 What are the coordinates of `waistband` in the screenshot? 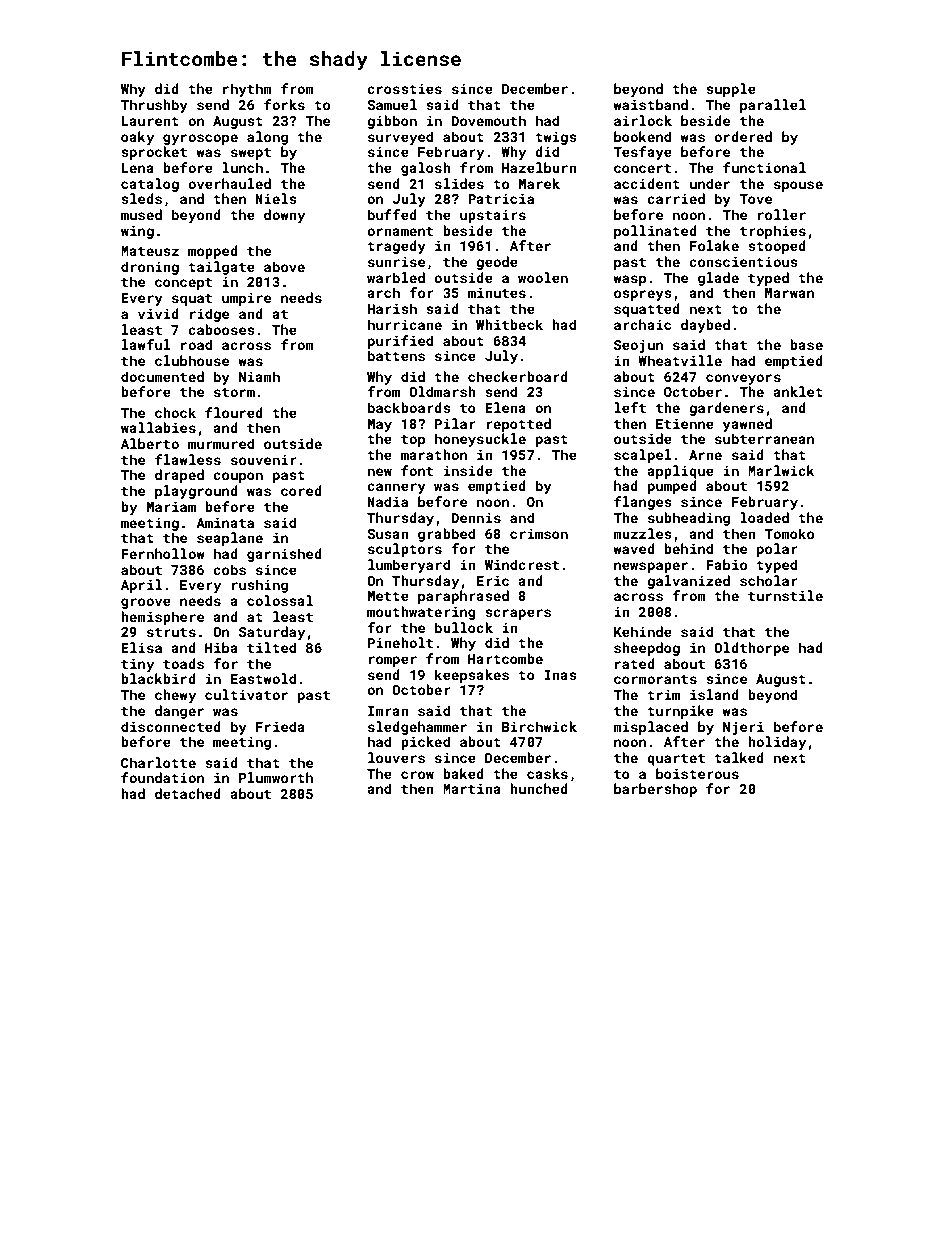 It's located at (650, 104).
